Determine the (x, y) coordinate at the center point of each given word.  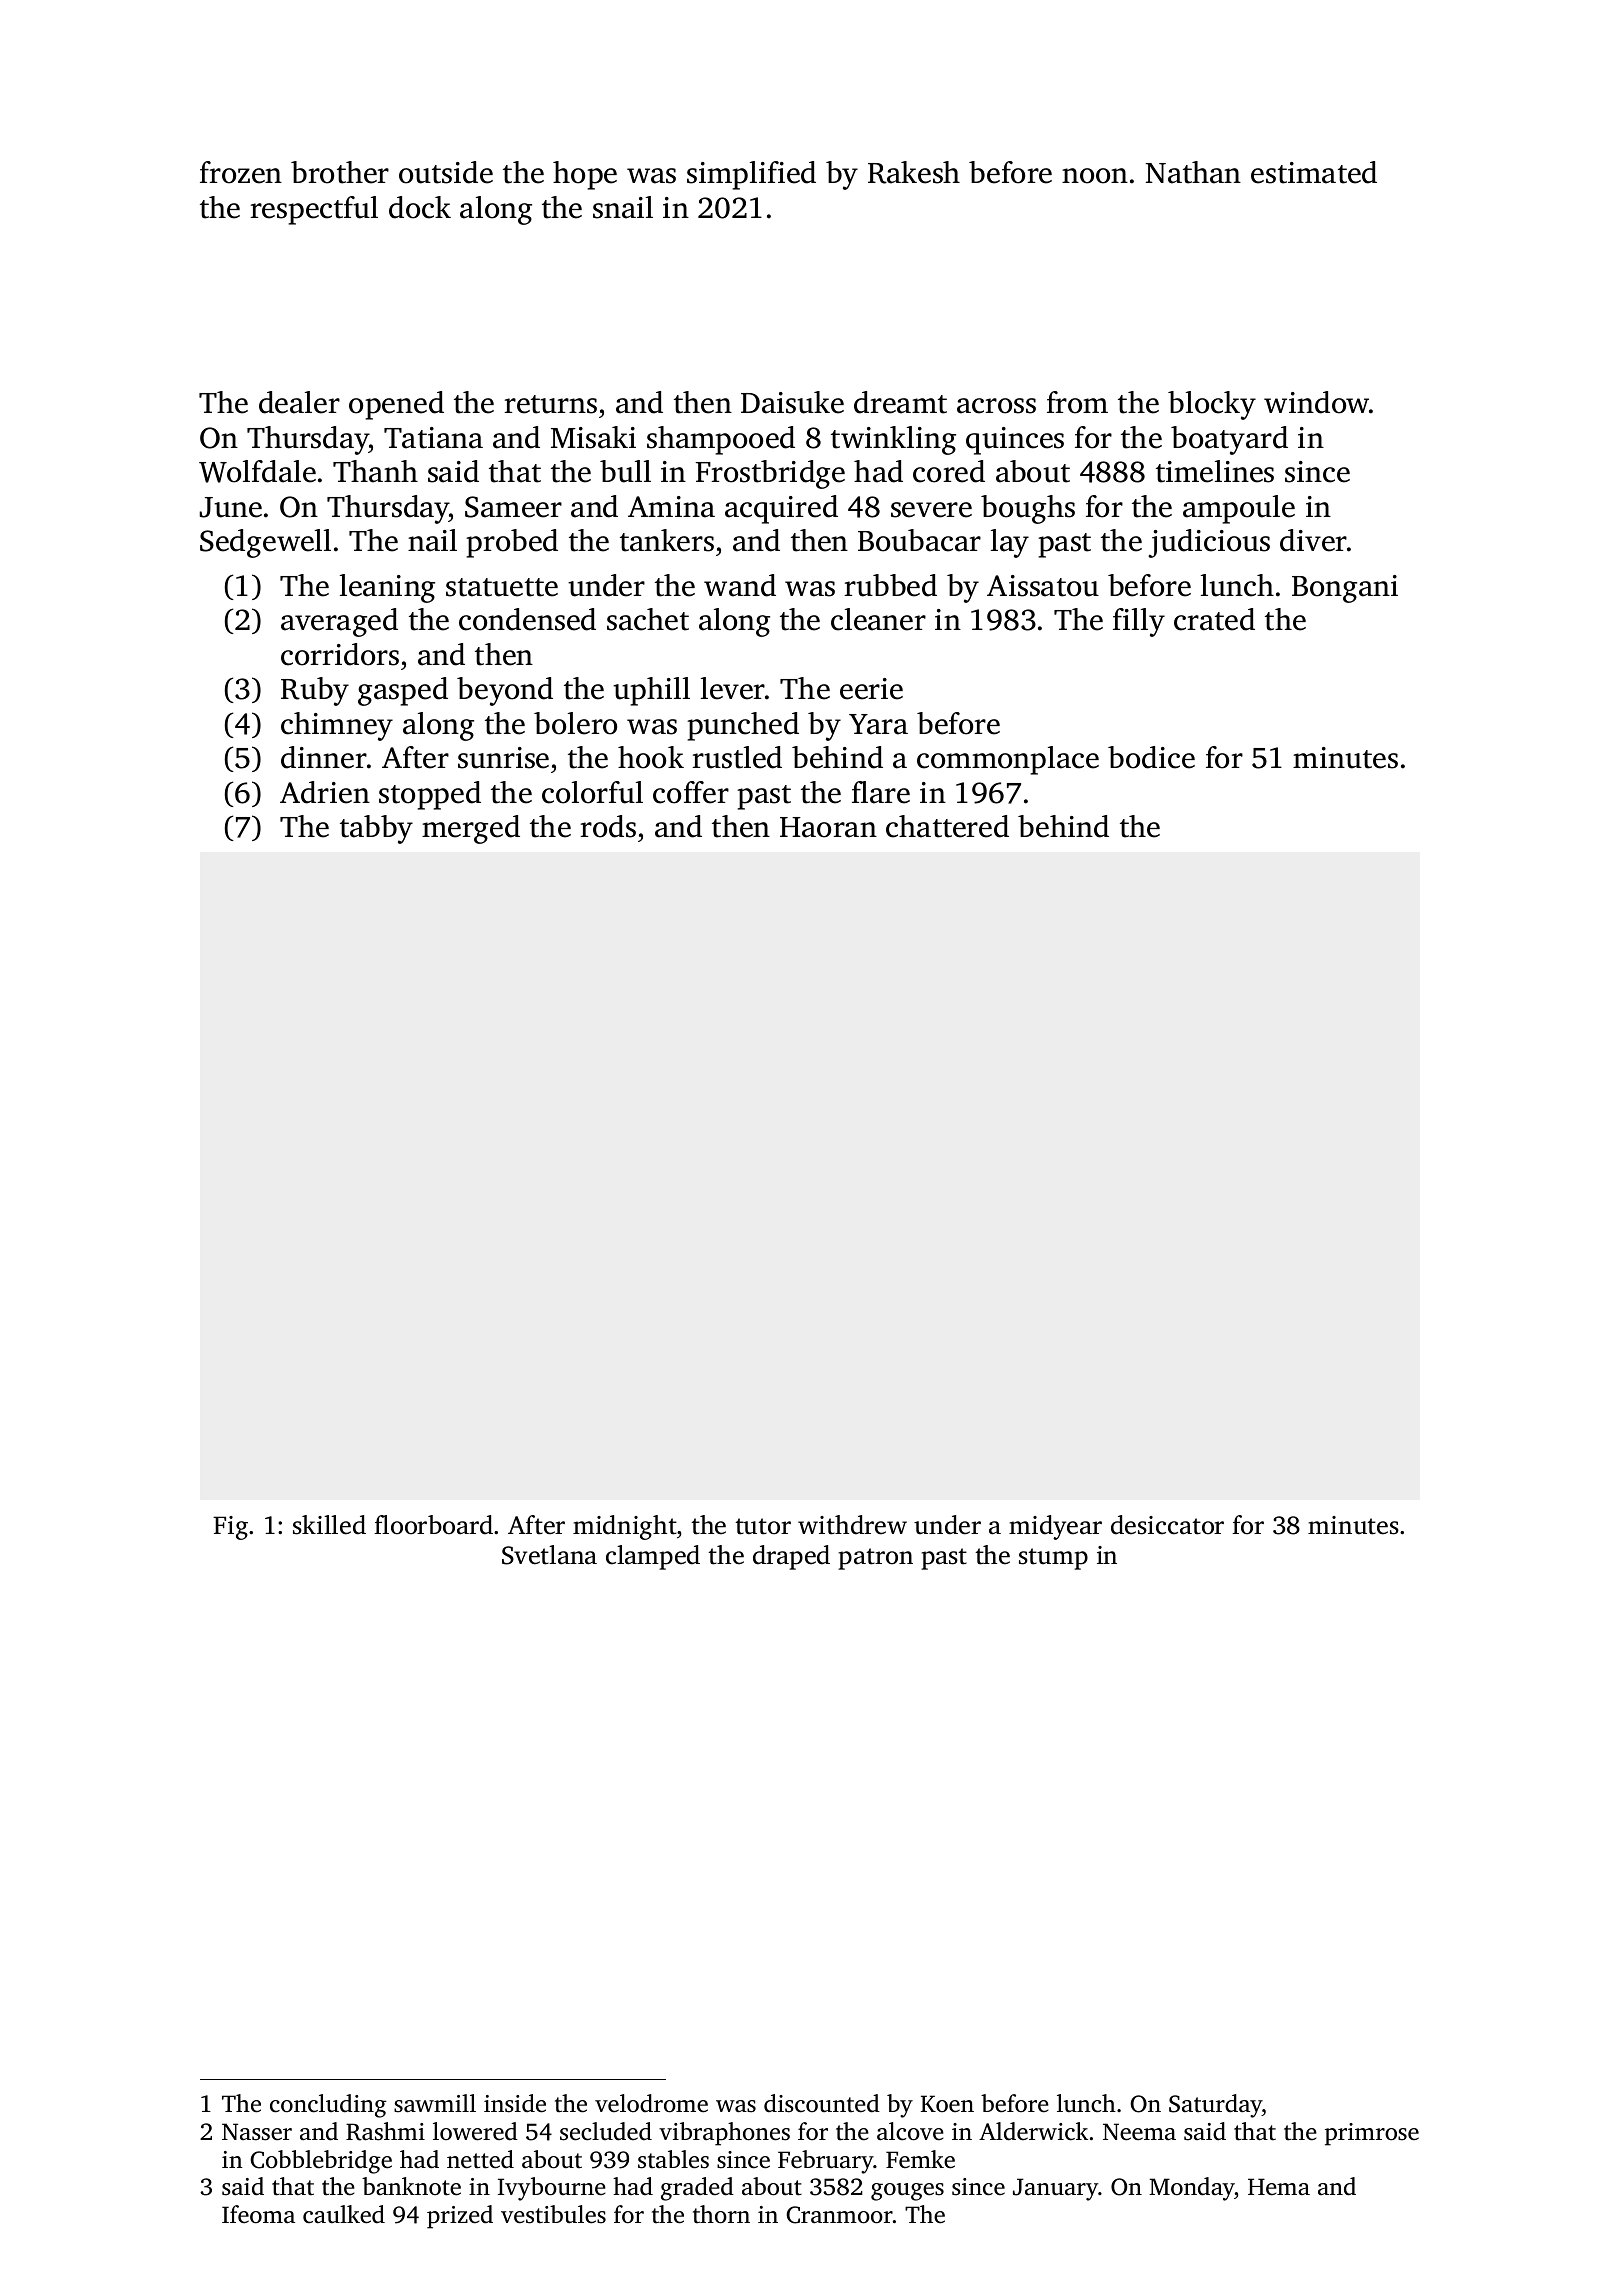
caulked (344, 2214)
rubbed (890, 585)
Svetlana (549, 1555)
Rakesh (914, 172)
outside (446, 172)
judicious (1209, 543)
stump (1053, 1559)
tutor (763, 1526)
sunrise (503, 758)
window (1317, 402)
